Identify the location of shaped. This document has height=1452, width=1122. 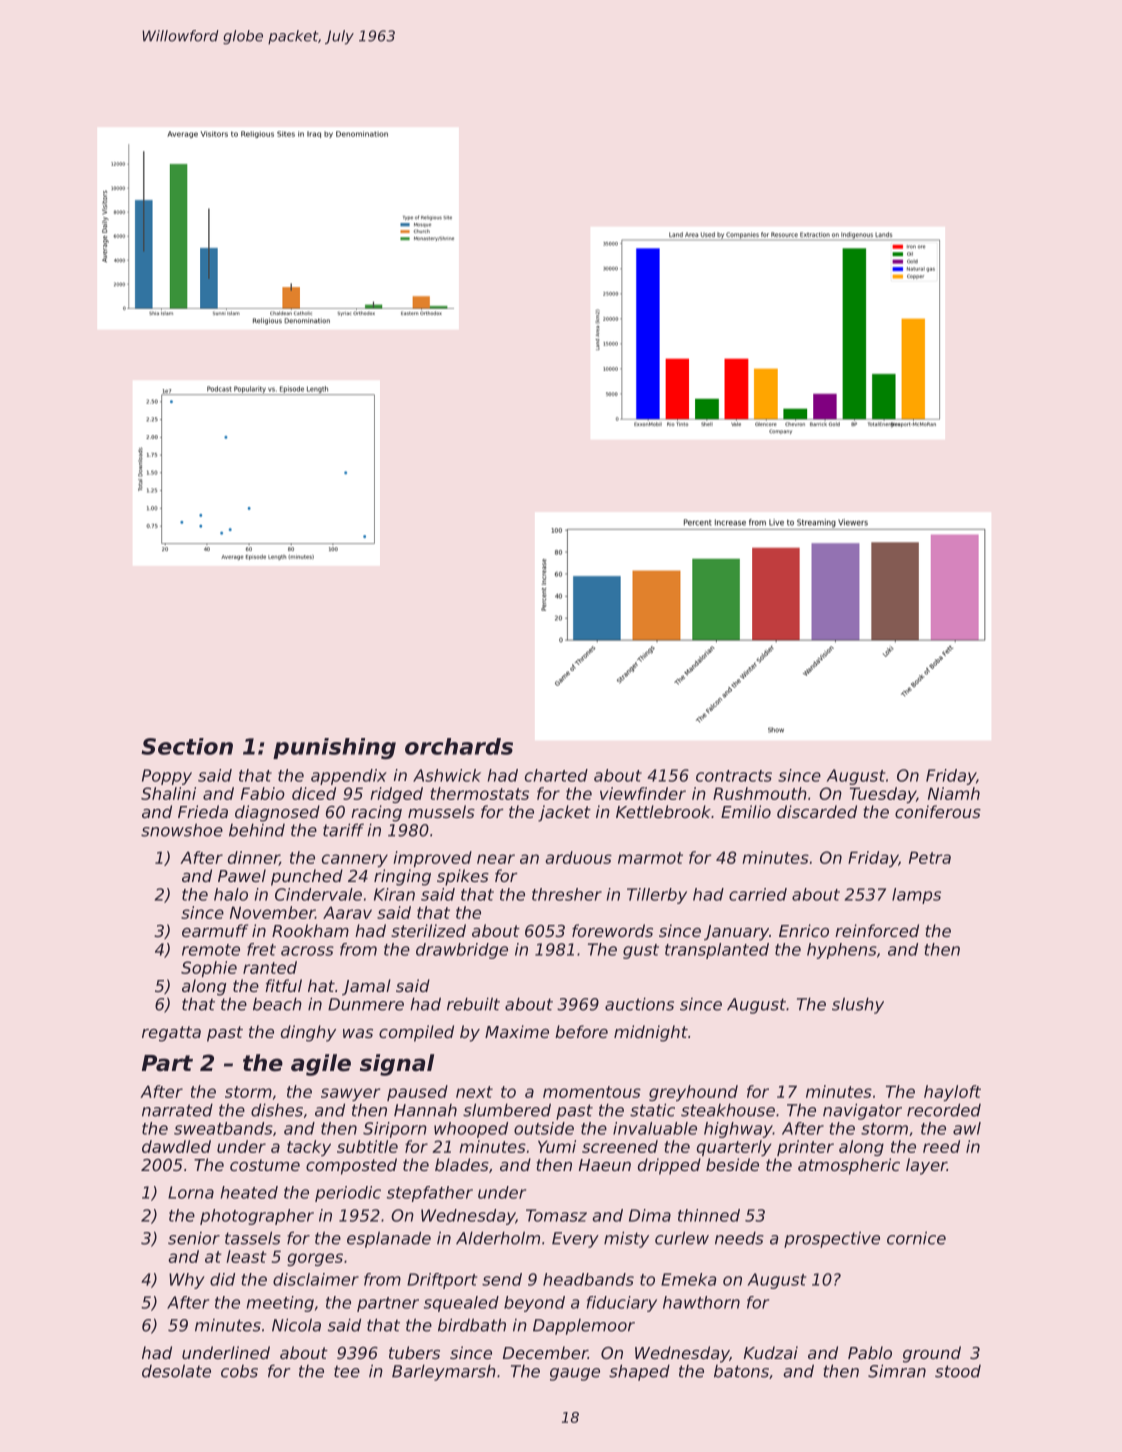
(639, 1372).
